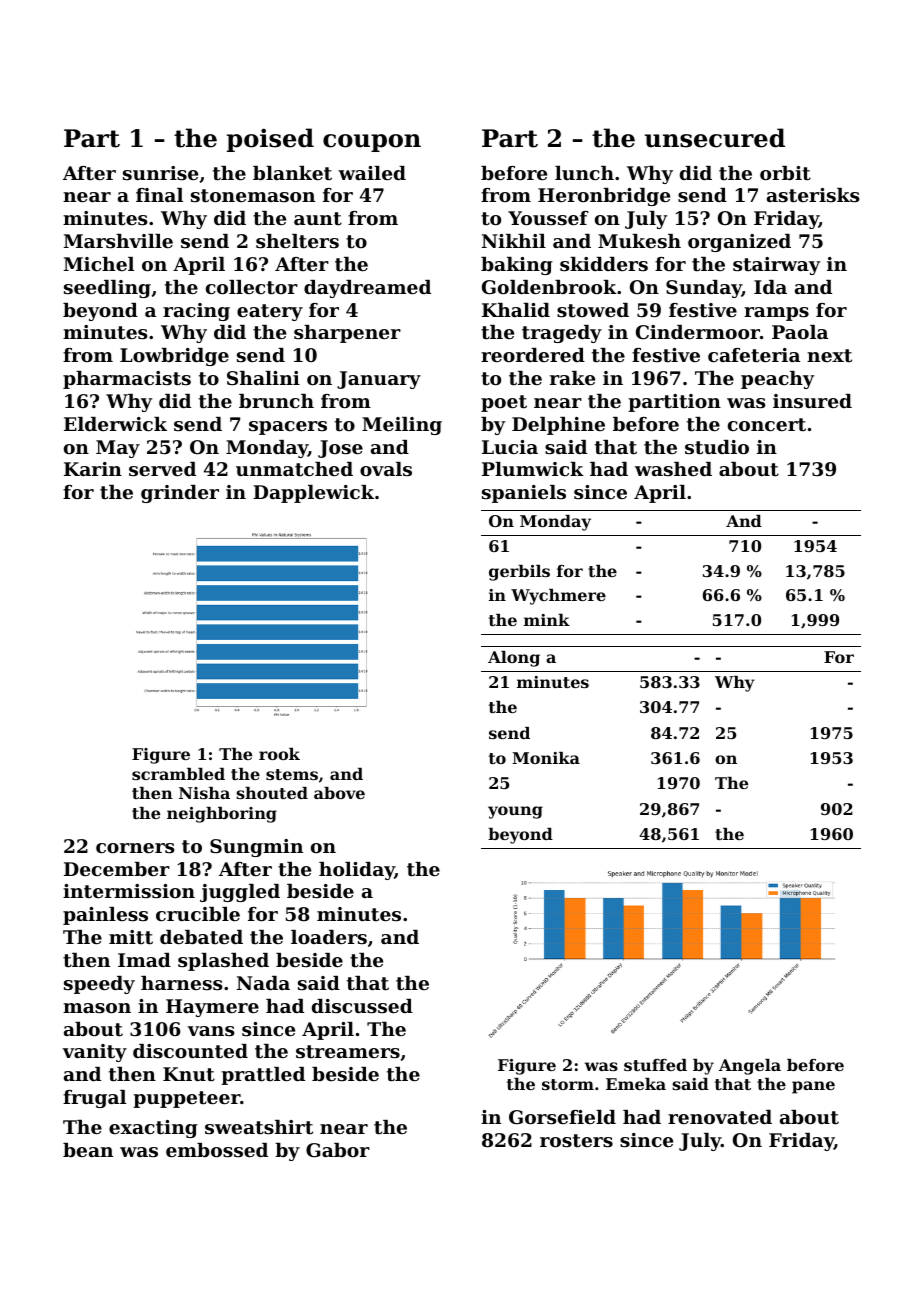 The image size is (924, 1311). Describe the element at coordinates (159, 195) in the screenshot. I see `final` at that location.
